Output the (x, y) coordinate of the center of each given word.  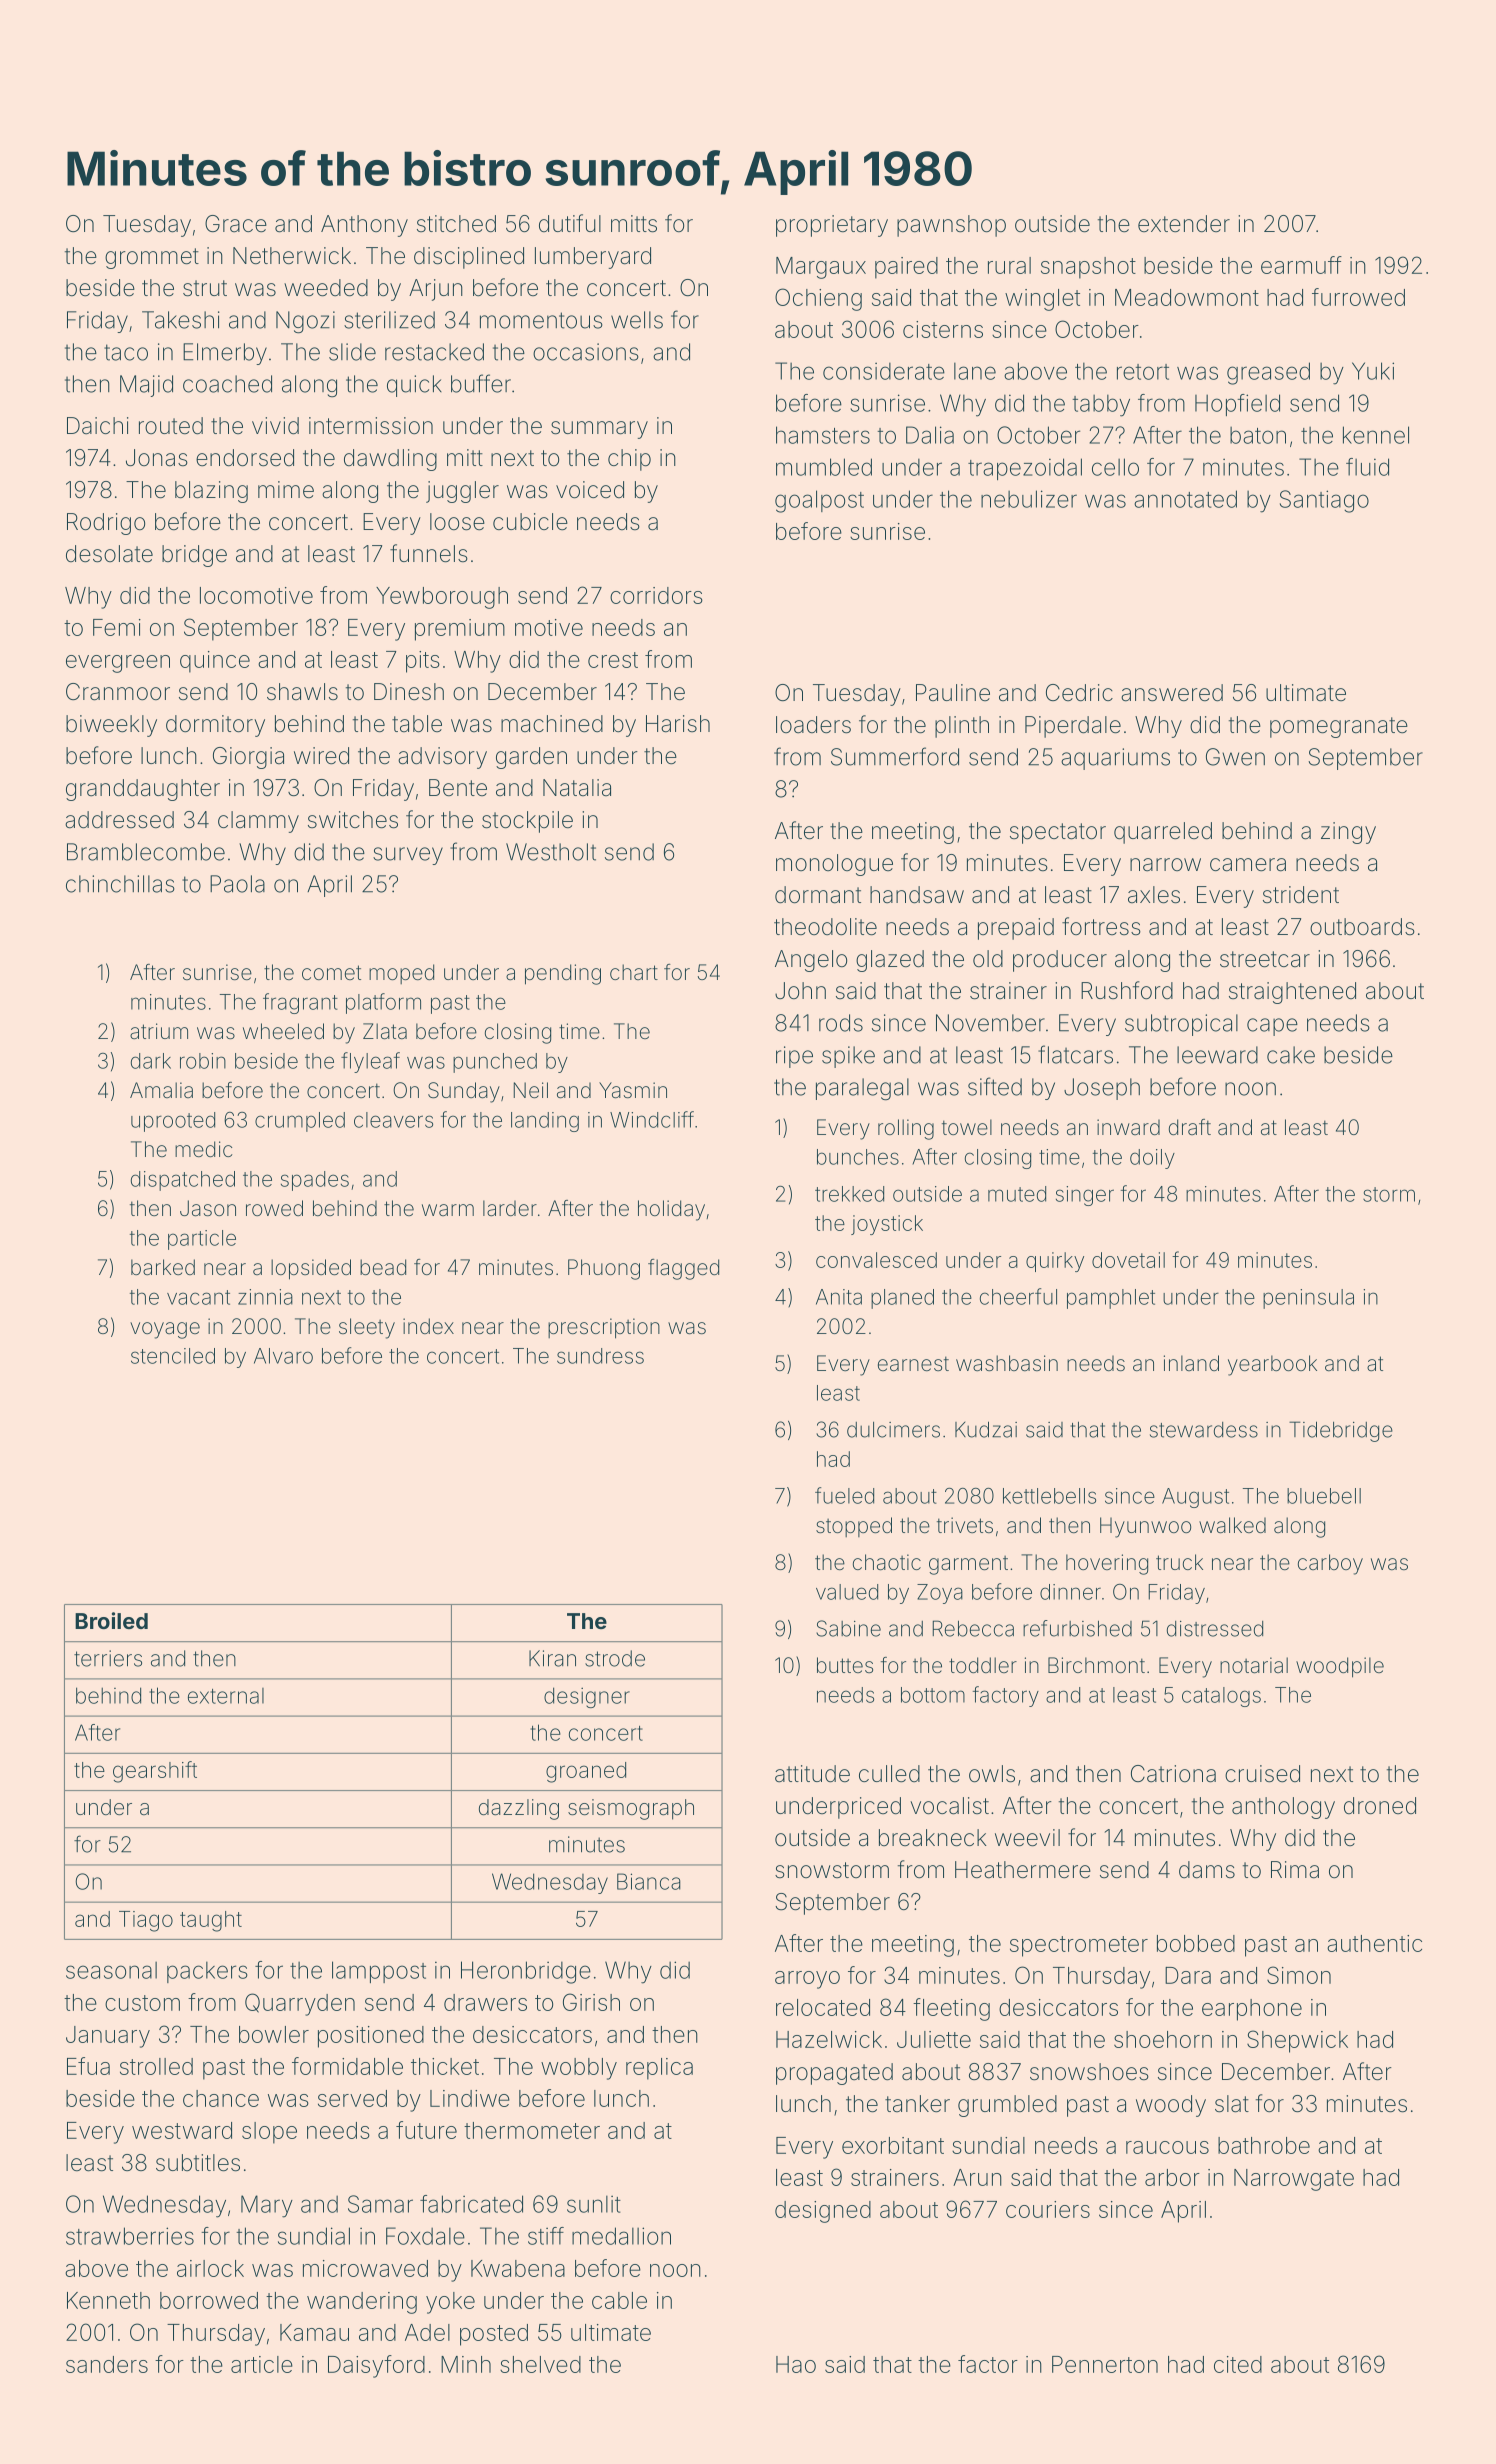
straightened (1292, 993)
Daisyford (376, 2366)
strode (615, 1658)
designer (587, 1697)
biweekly (111, 726)
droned (1380, 1806)
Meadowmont (1187, 297)
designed (823, 2212)
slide (352, 352)
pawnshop (951, 226)
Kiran (552, 1658)
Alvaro (283, 1356)
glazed (890, 961)
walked (1232, 1525)
